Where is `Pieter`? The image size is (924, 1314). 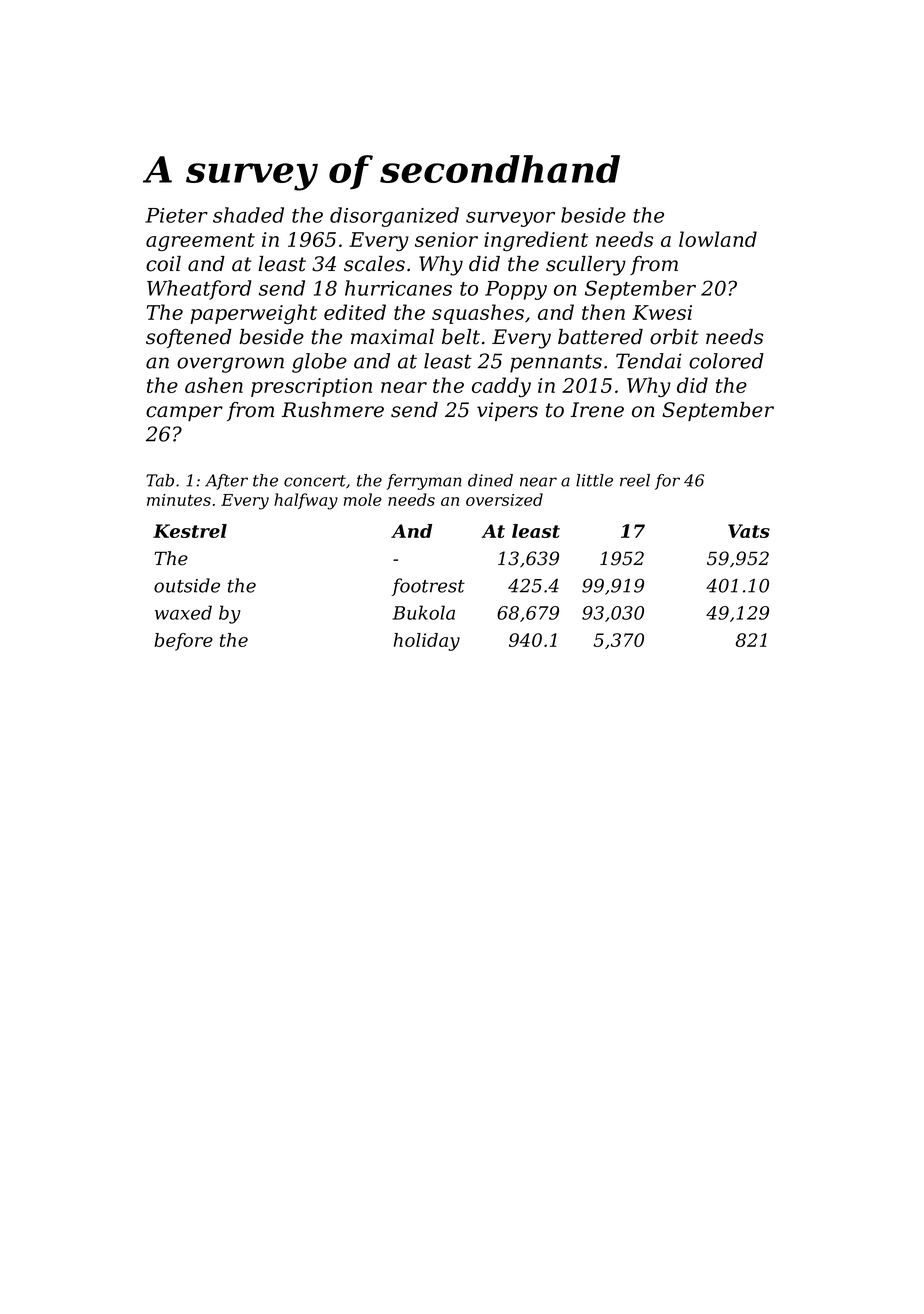
Pieter is located at coordinates (176, 215).
